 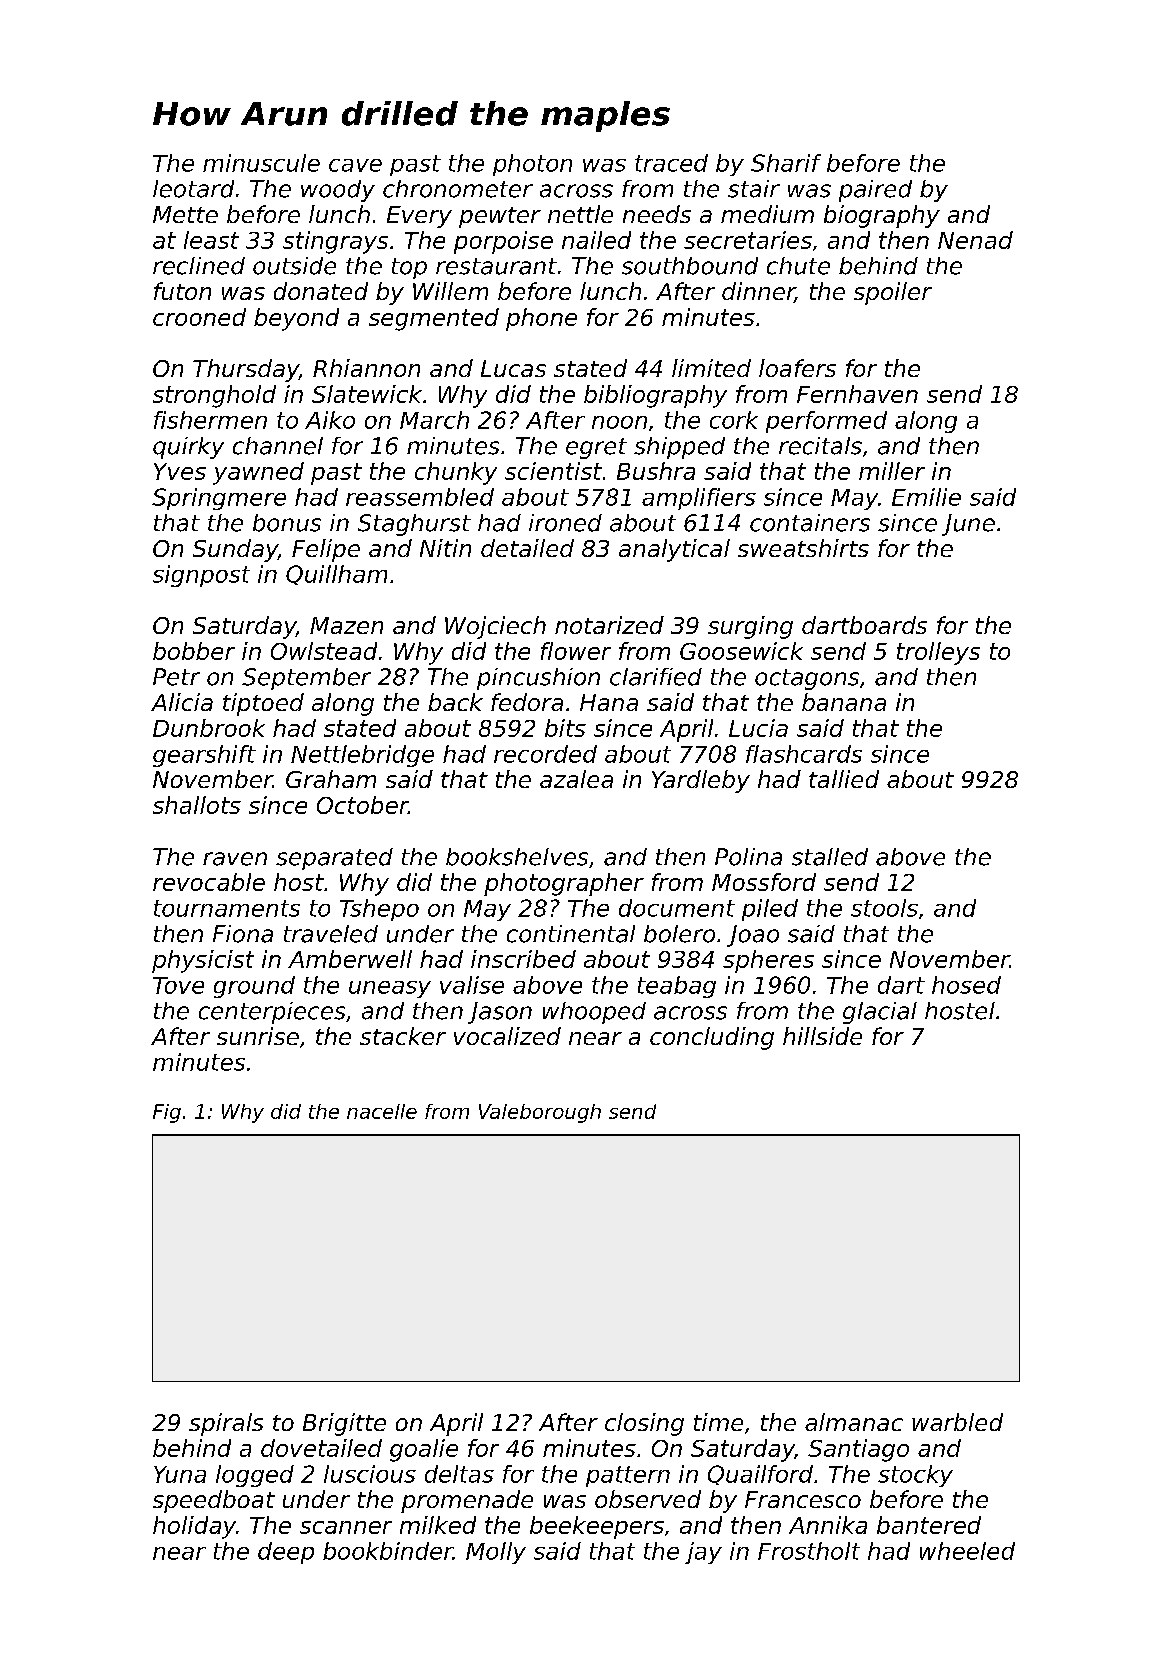 What do you see at coordinates (880, 1013) in the screenshot?
I see `glacial` at bounding box center [880, 1013].
